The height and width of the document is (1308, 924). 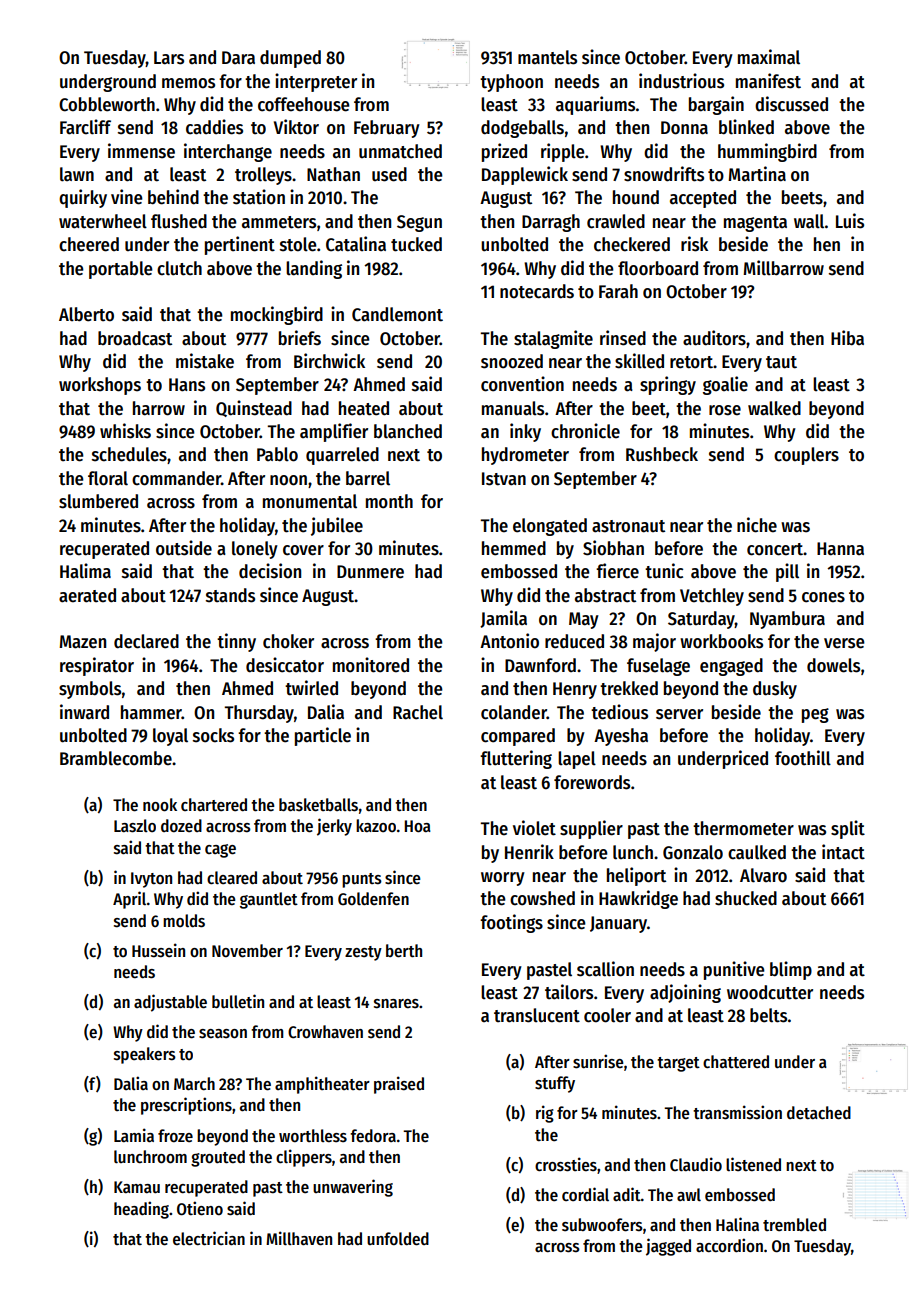 I want to click on season, so click(x=223, y=1034).
